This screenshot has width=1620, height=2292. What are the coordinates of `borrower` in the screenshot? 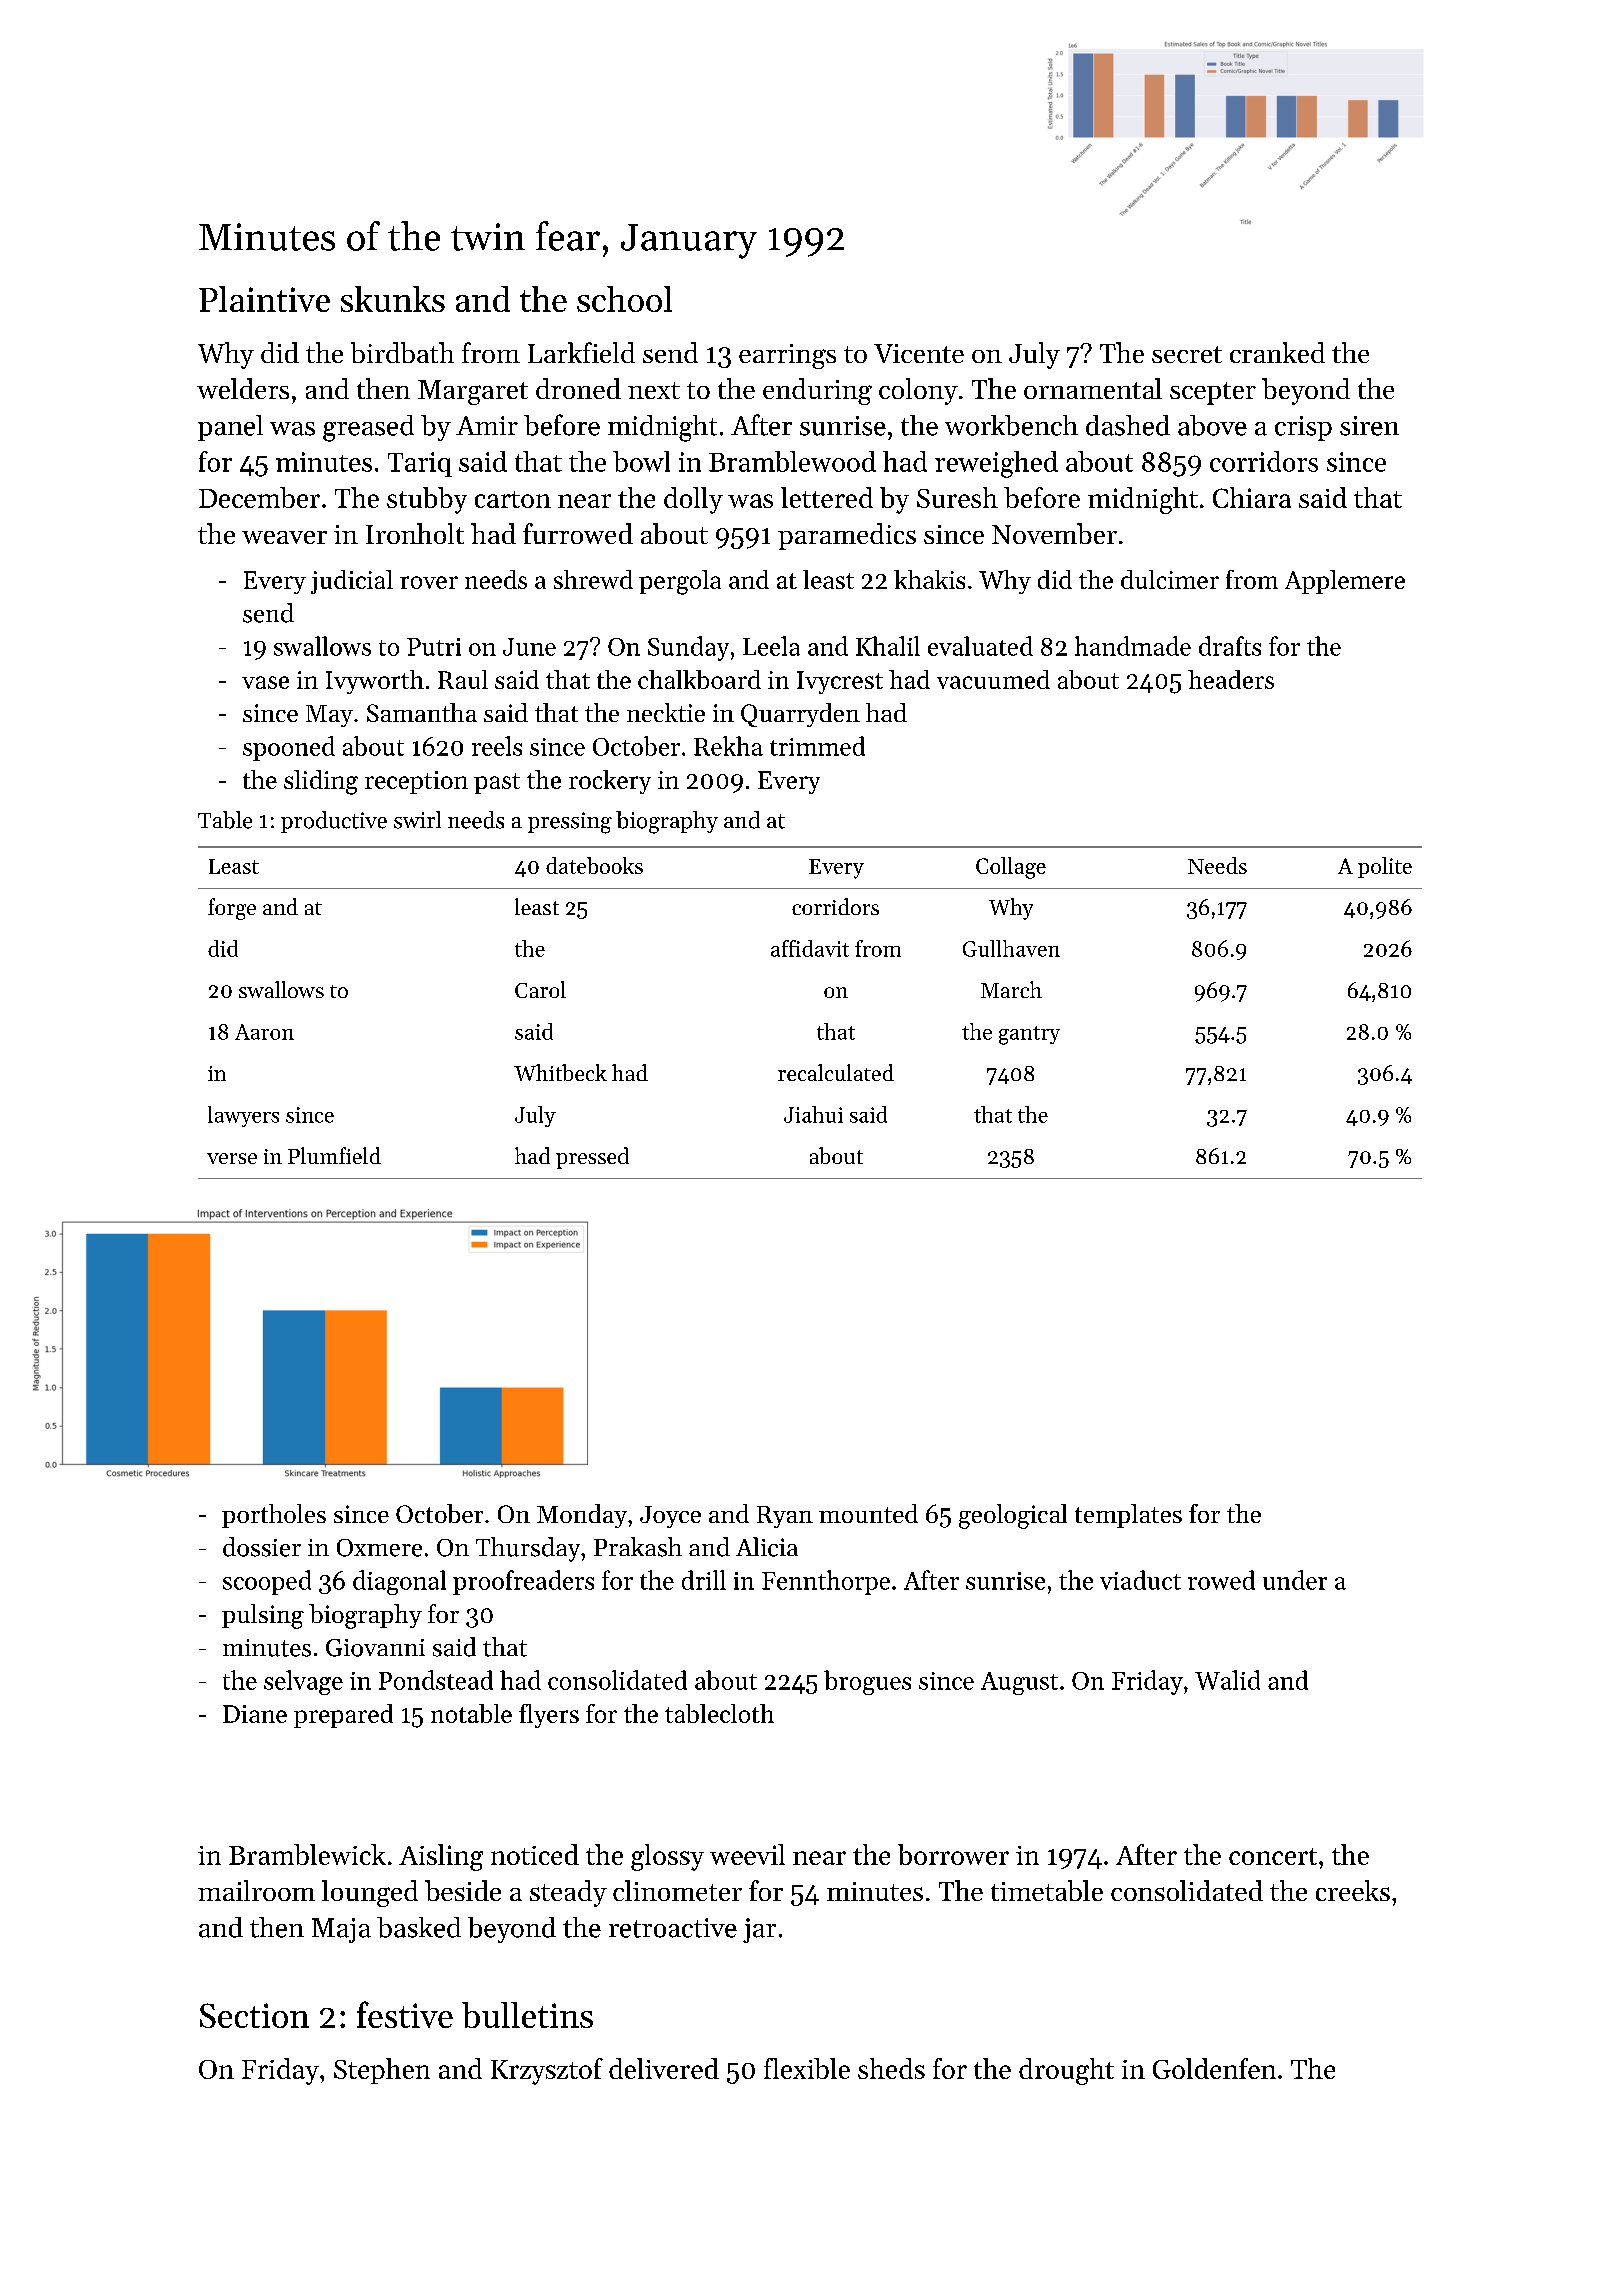 It's located at (953, 1854).
